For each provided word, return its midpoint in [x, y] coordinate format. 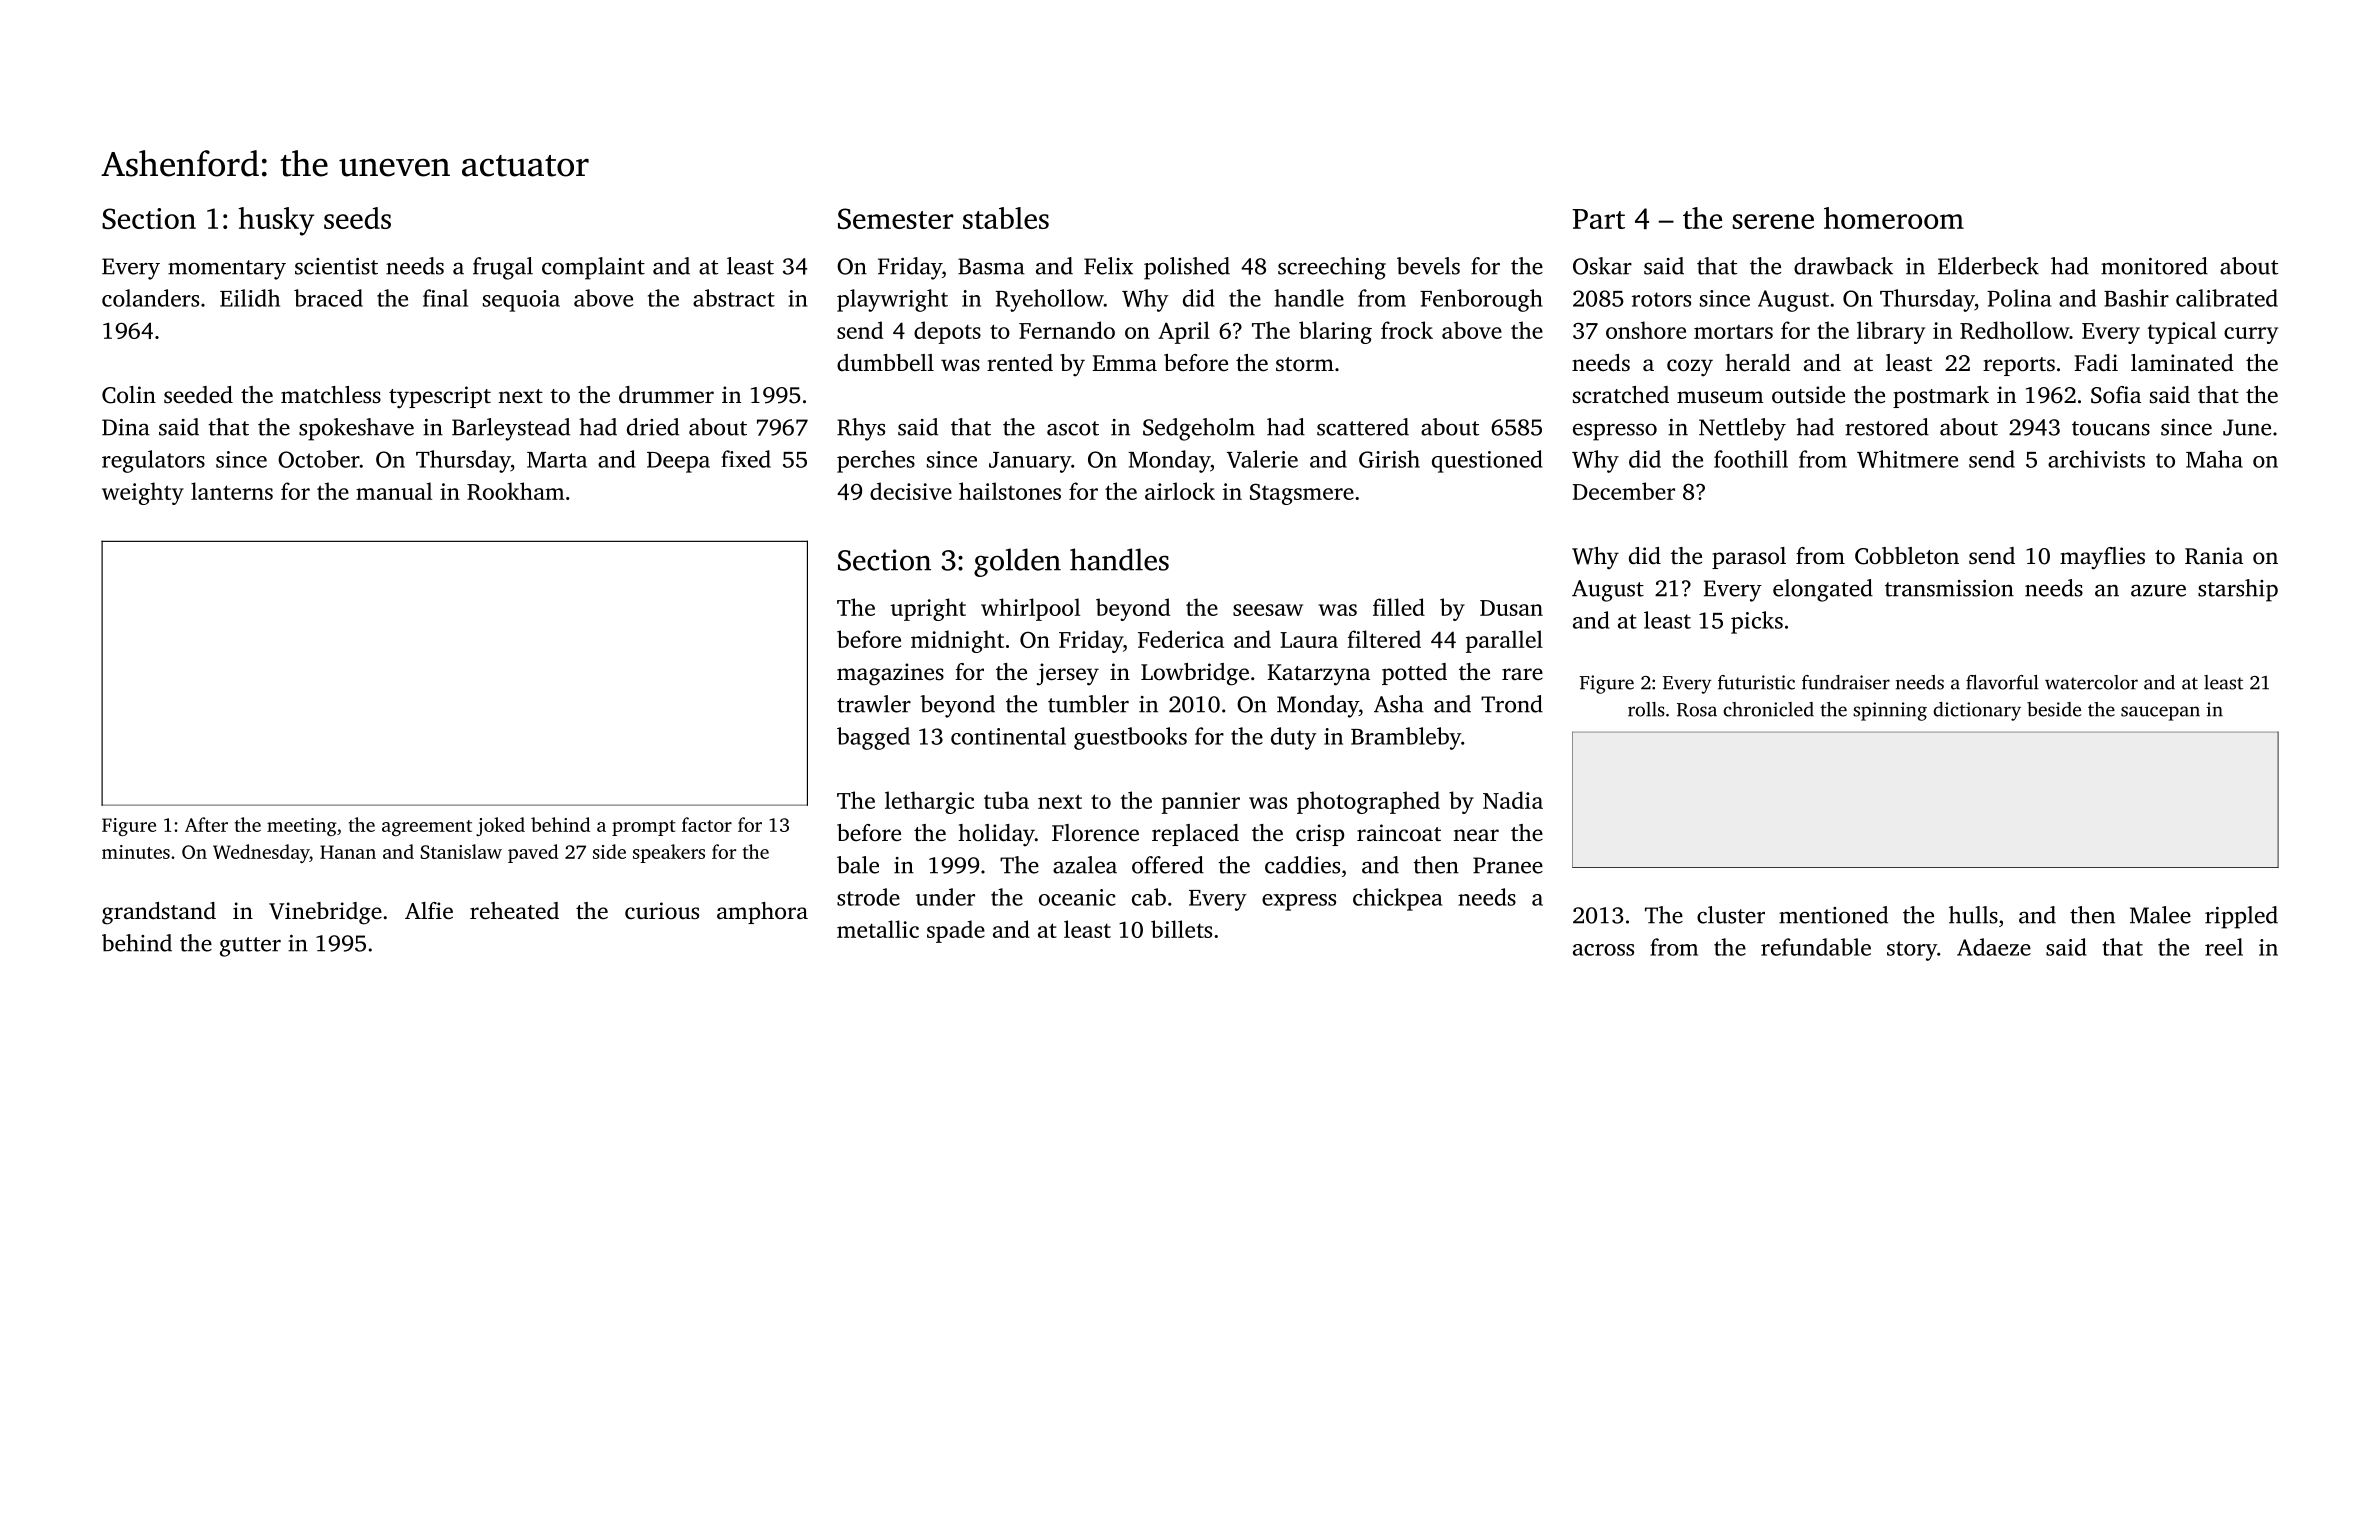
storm [1305, 364]
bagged [873, 738]
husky [276, 221]
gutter [250, 947]
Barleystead [511, 429]
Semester [895, 218]
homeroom [1894, 218]
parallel [1504, 641]
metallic [878, 929]
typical [2181, 332]
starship [2238, 590]
